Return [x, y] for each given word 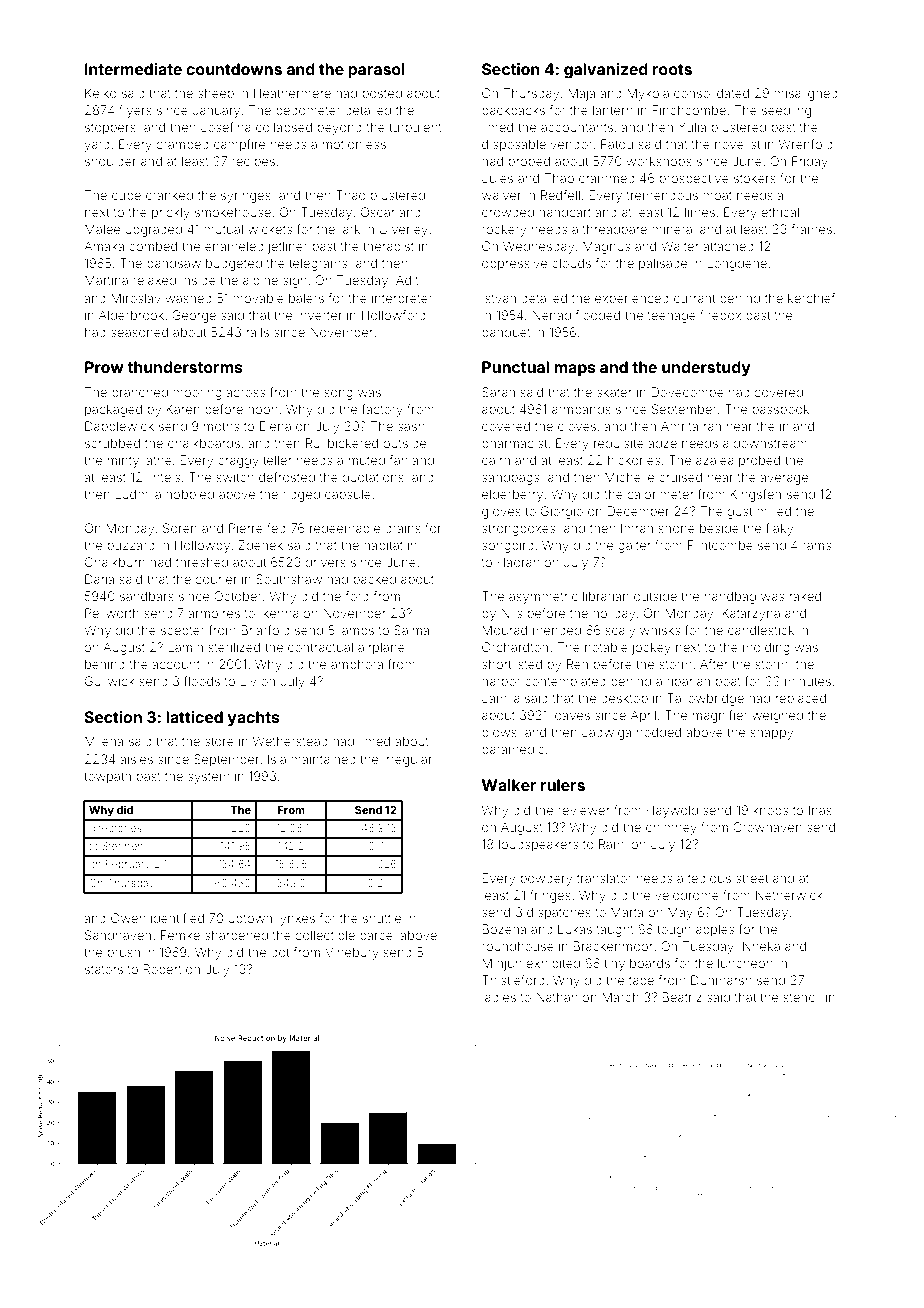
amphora [357, 665]
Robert [162, 969]
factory [382, 410]
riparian [688, 682]
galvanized [606, 71]
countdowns [234, 69]
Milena [104, 741]
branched [140, 392]
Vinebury [352, 953]
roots [672, 69]
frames [812, 229]
